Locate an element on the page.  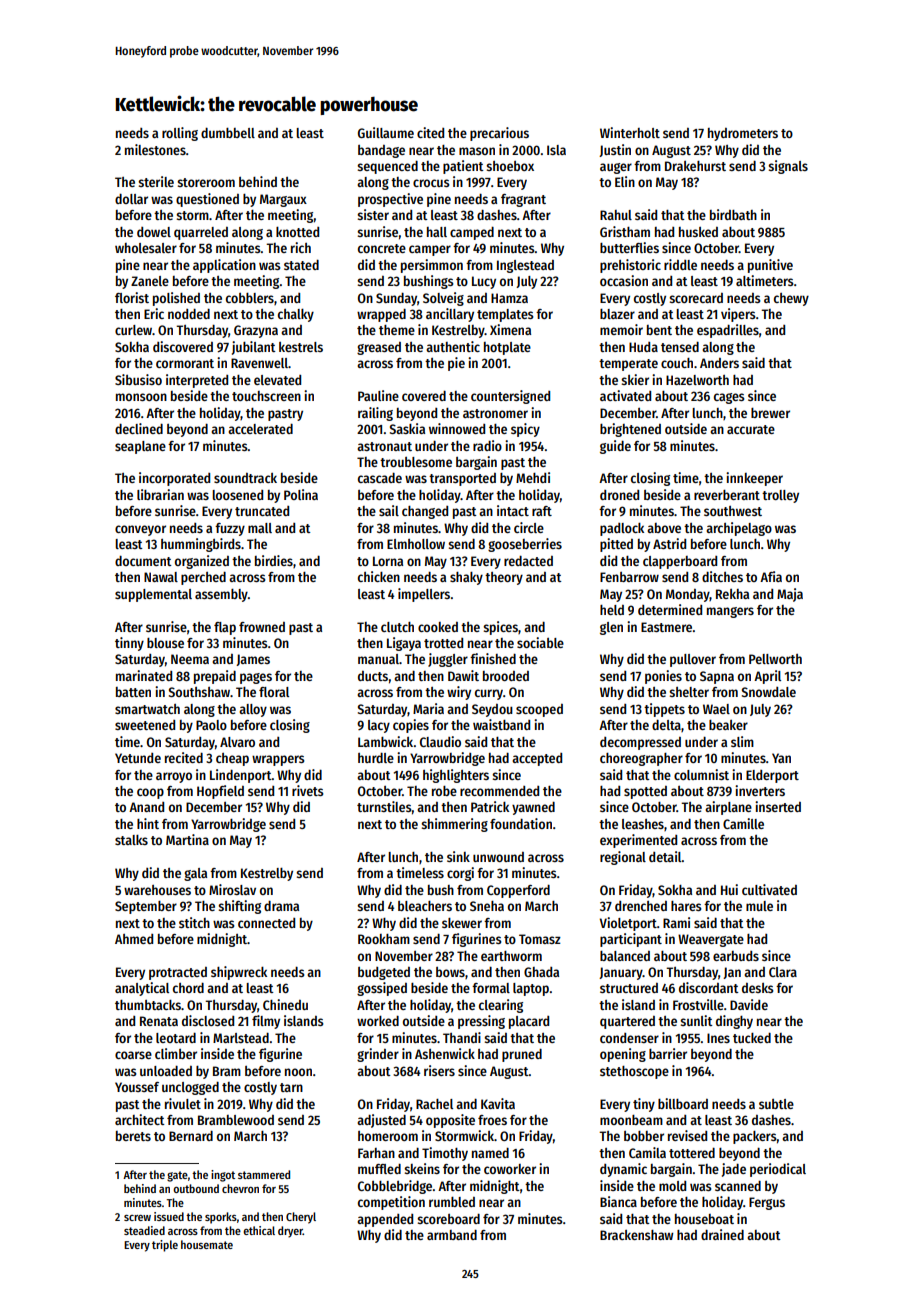
earbuds is located at coordinates (736, 956).
